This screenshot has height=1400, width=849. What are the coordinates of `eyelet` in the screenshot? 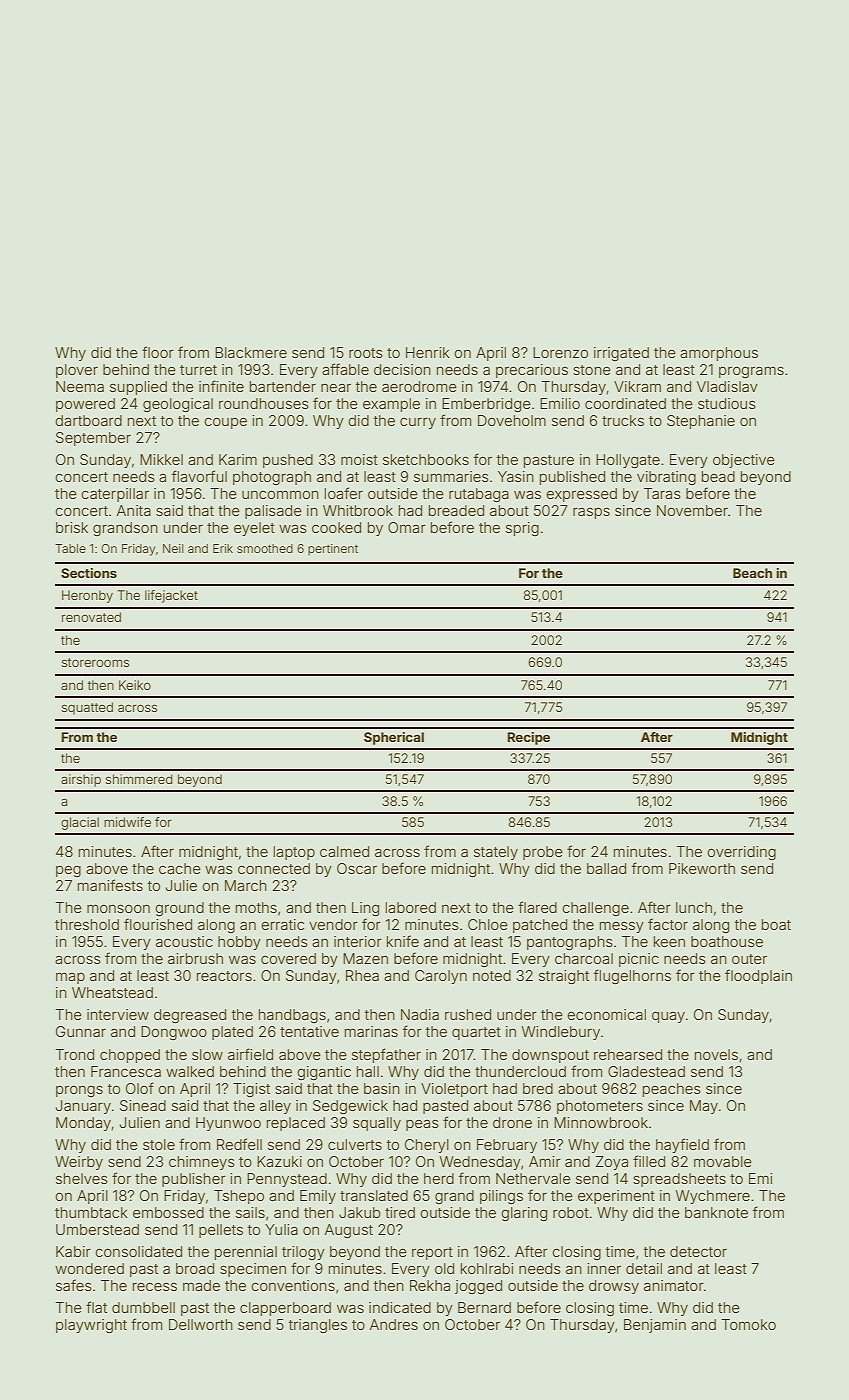 It's located at (254, 529).
